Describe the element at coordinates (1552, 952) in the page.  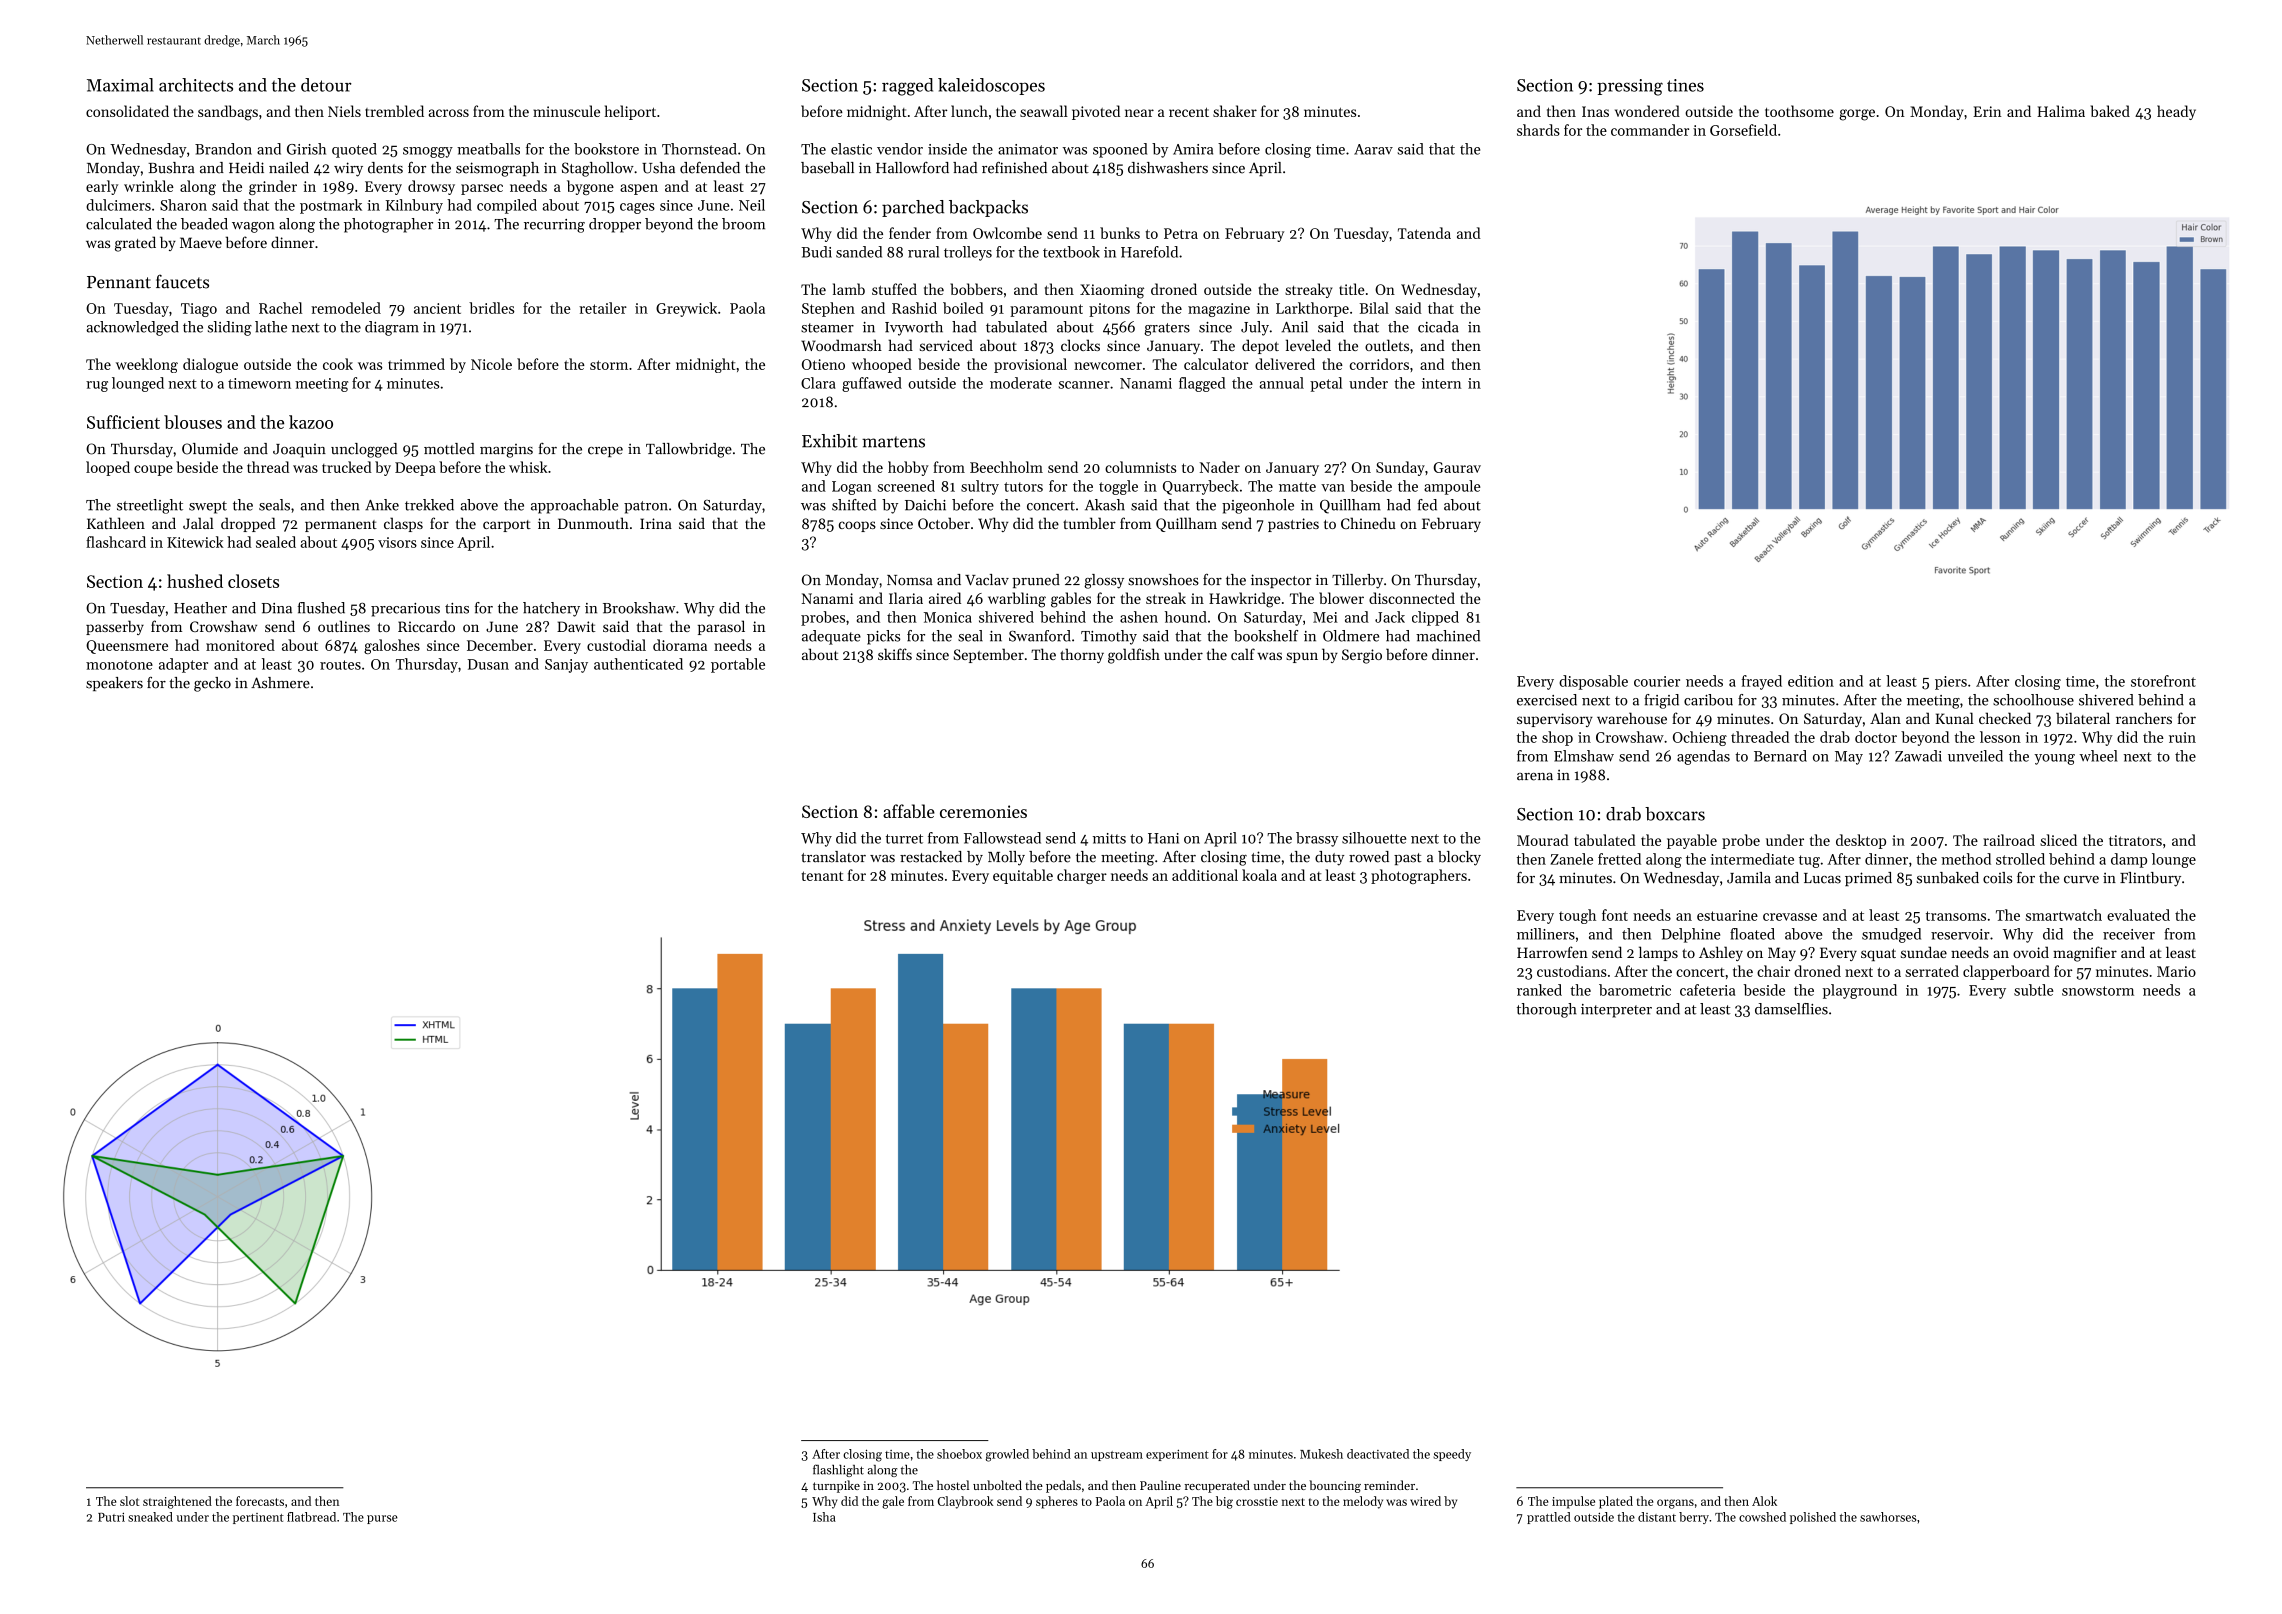
I see `Harrowfen` at that location.
